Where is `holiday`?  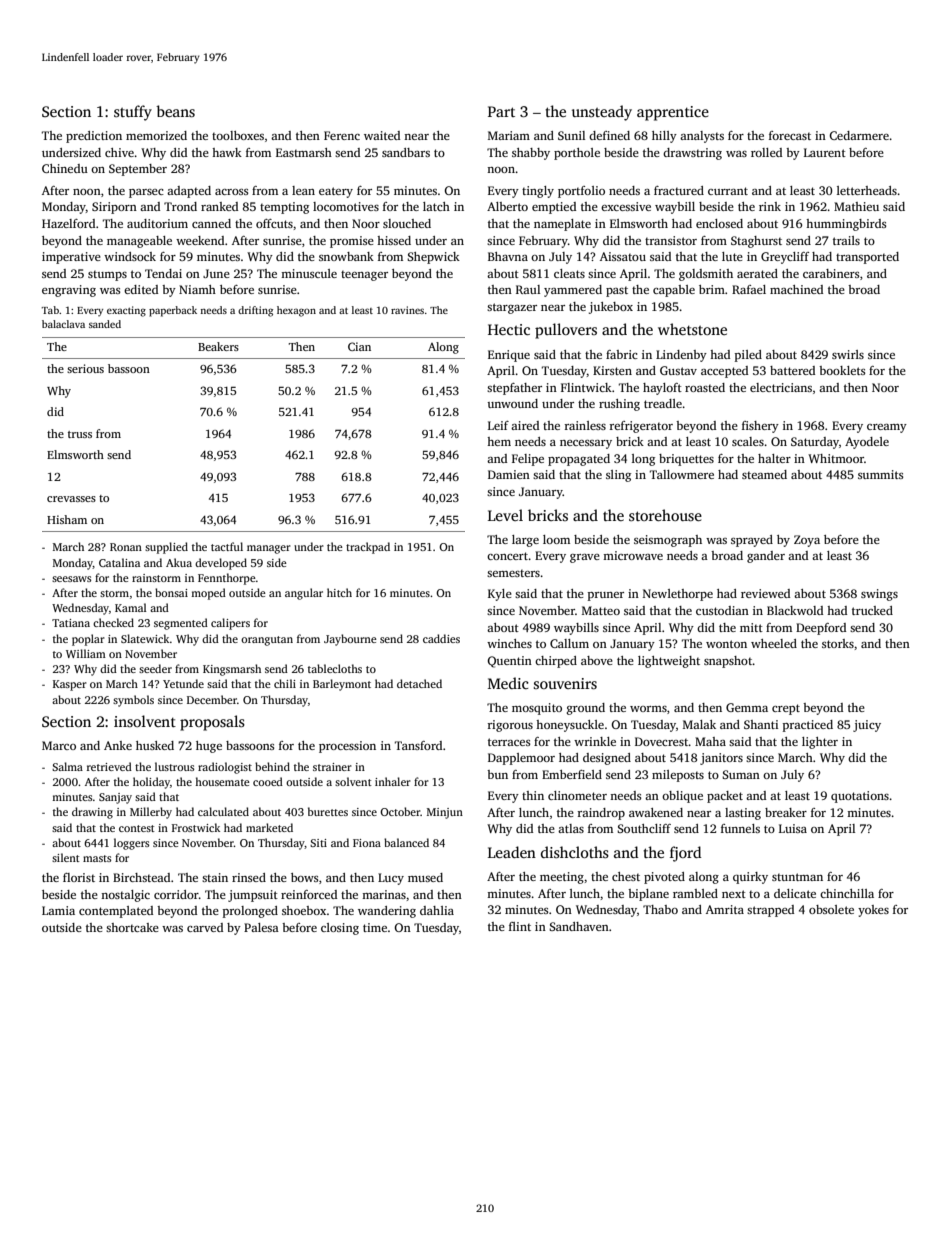 holiday is located at coordinates (151, 783).
